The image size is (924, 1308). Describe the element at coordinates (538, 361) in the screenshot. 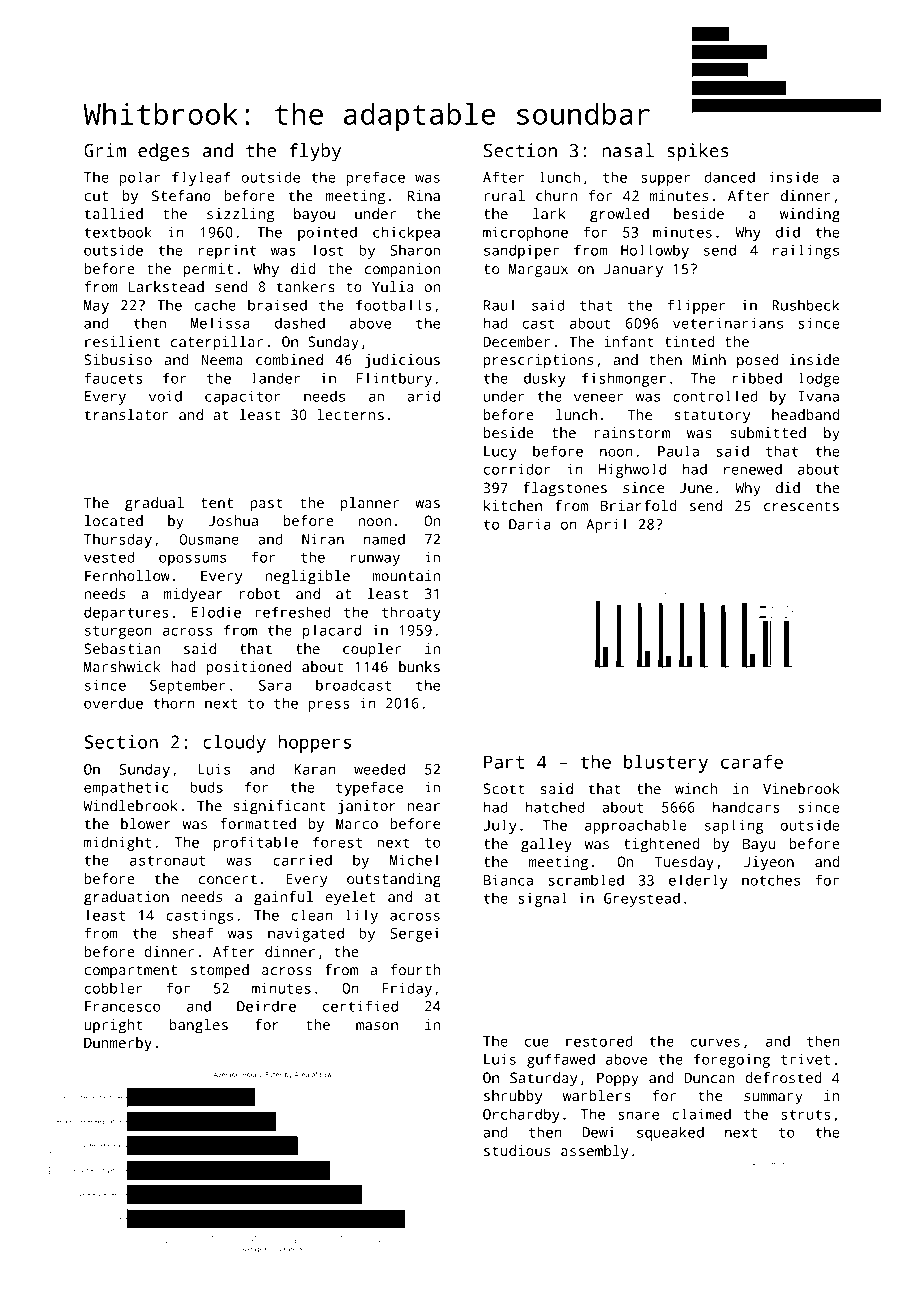

I see `prescriptions` at that location.
